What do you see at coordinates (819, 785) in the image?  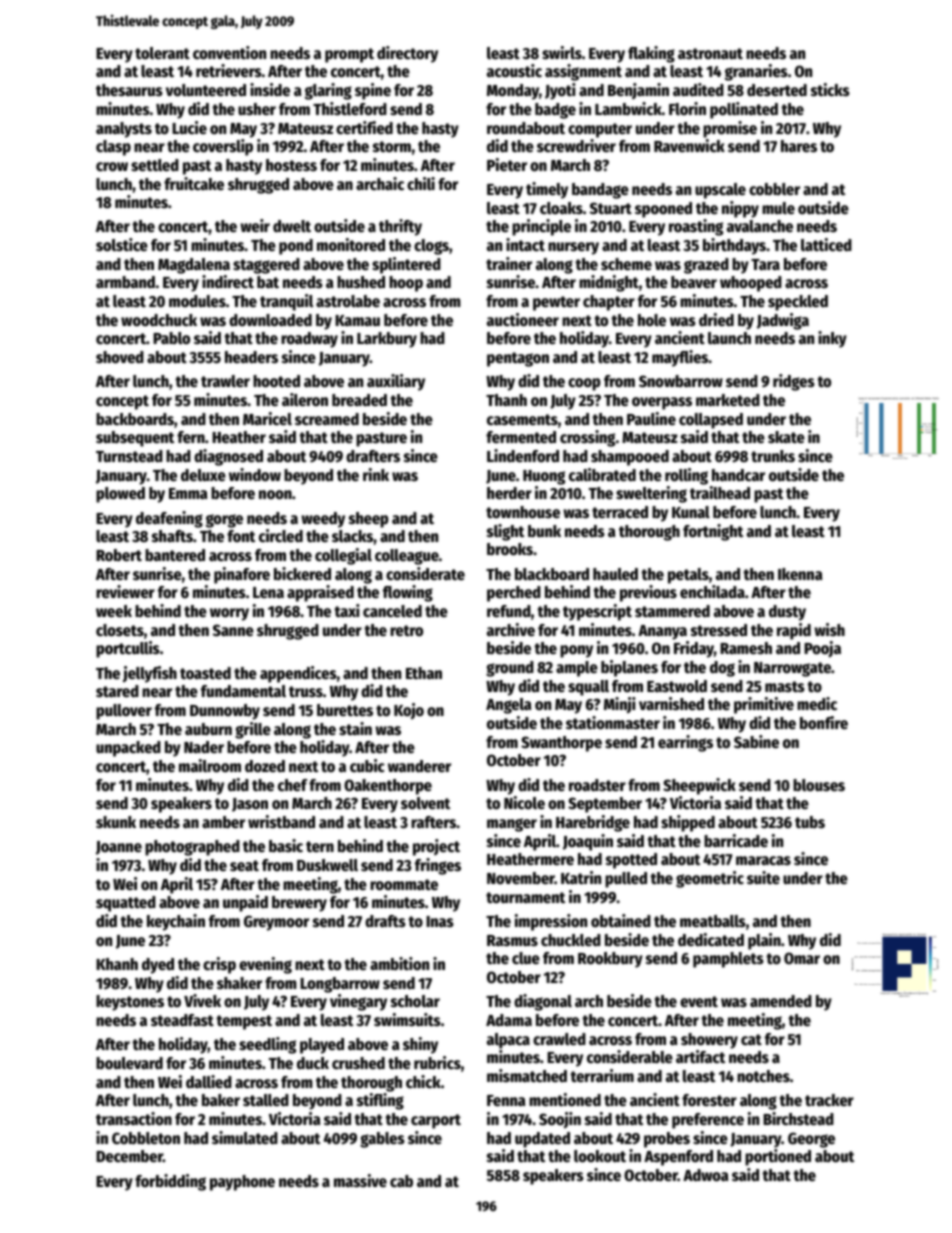 I see `blouses` at bounding box center [819, 785].
